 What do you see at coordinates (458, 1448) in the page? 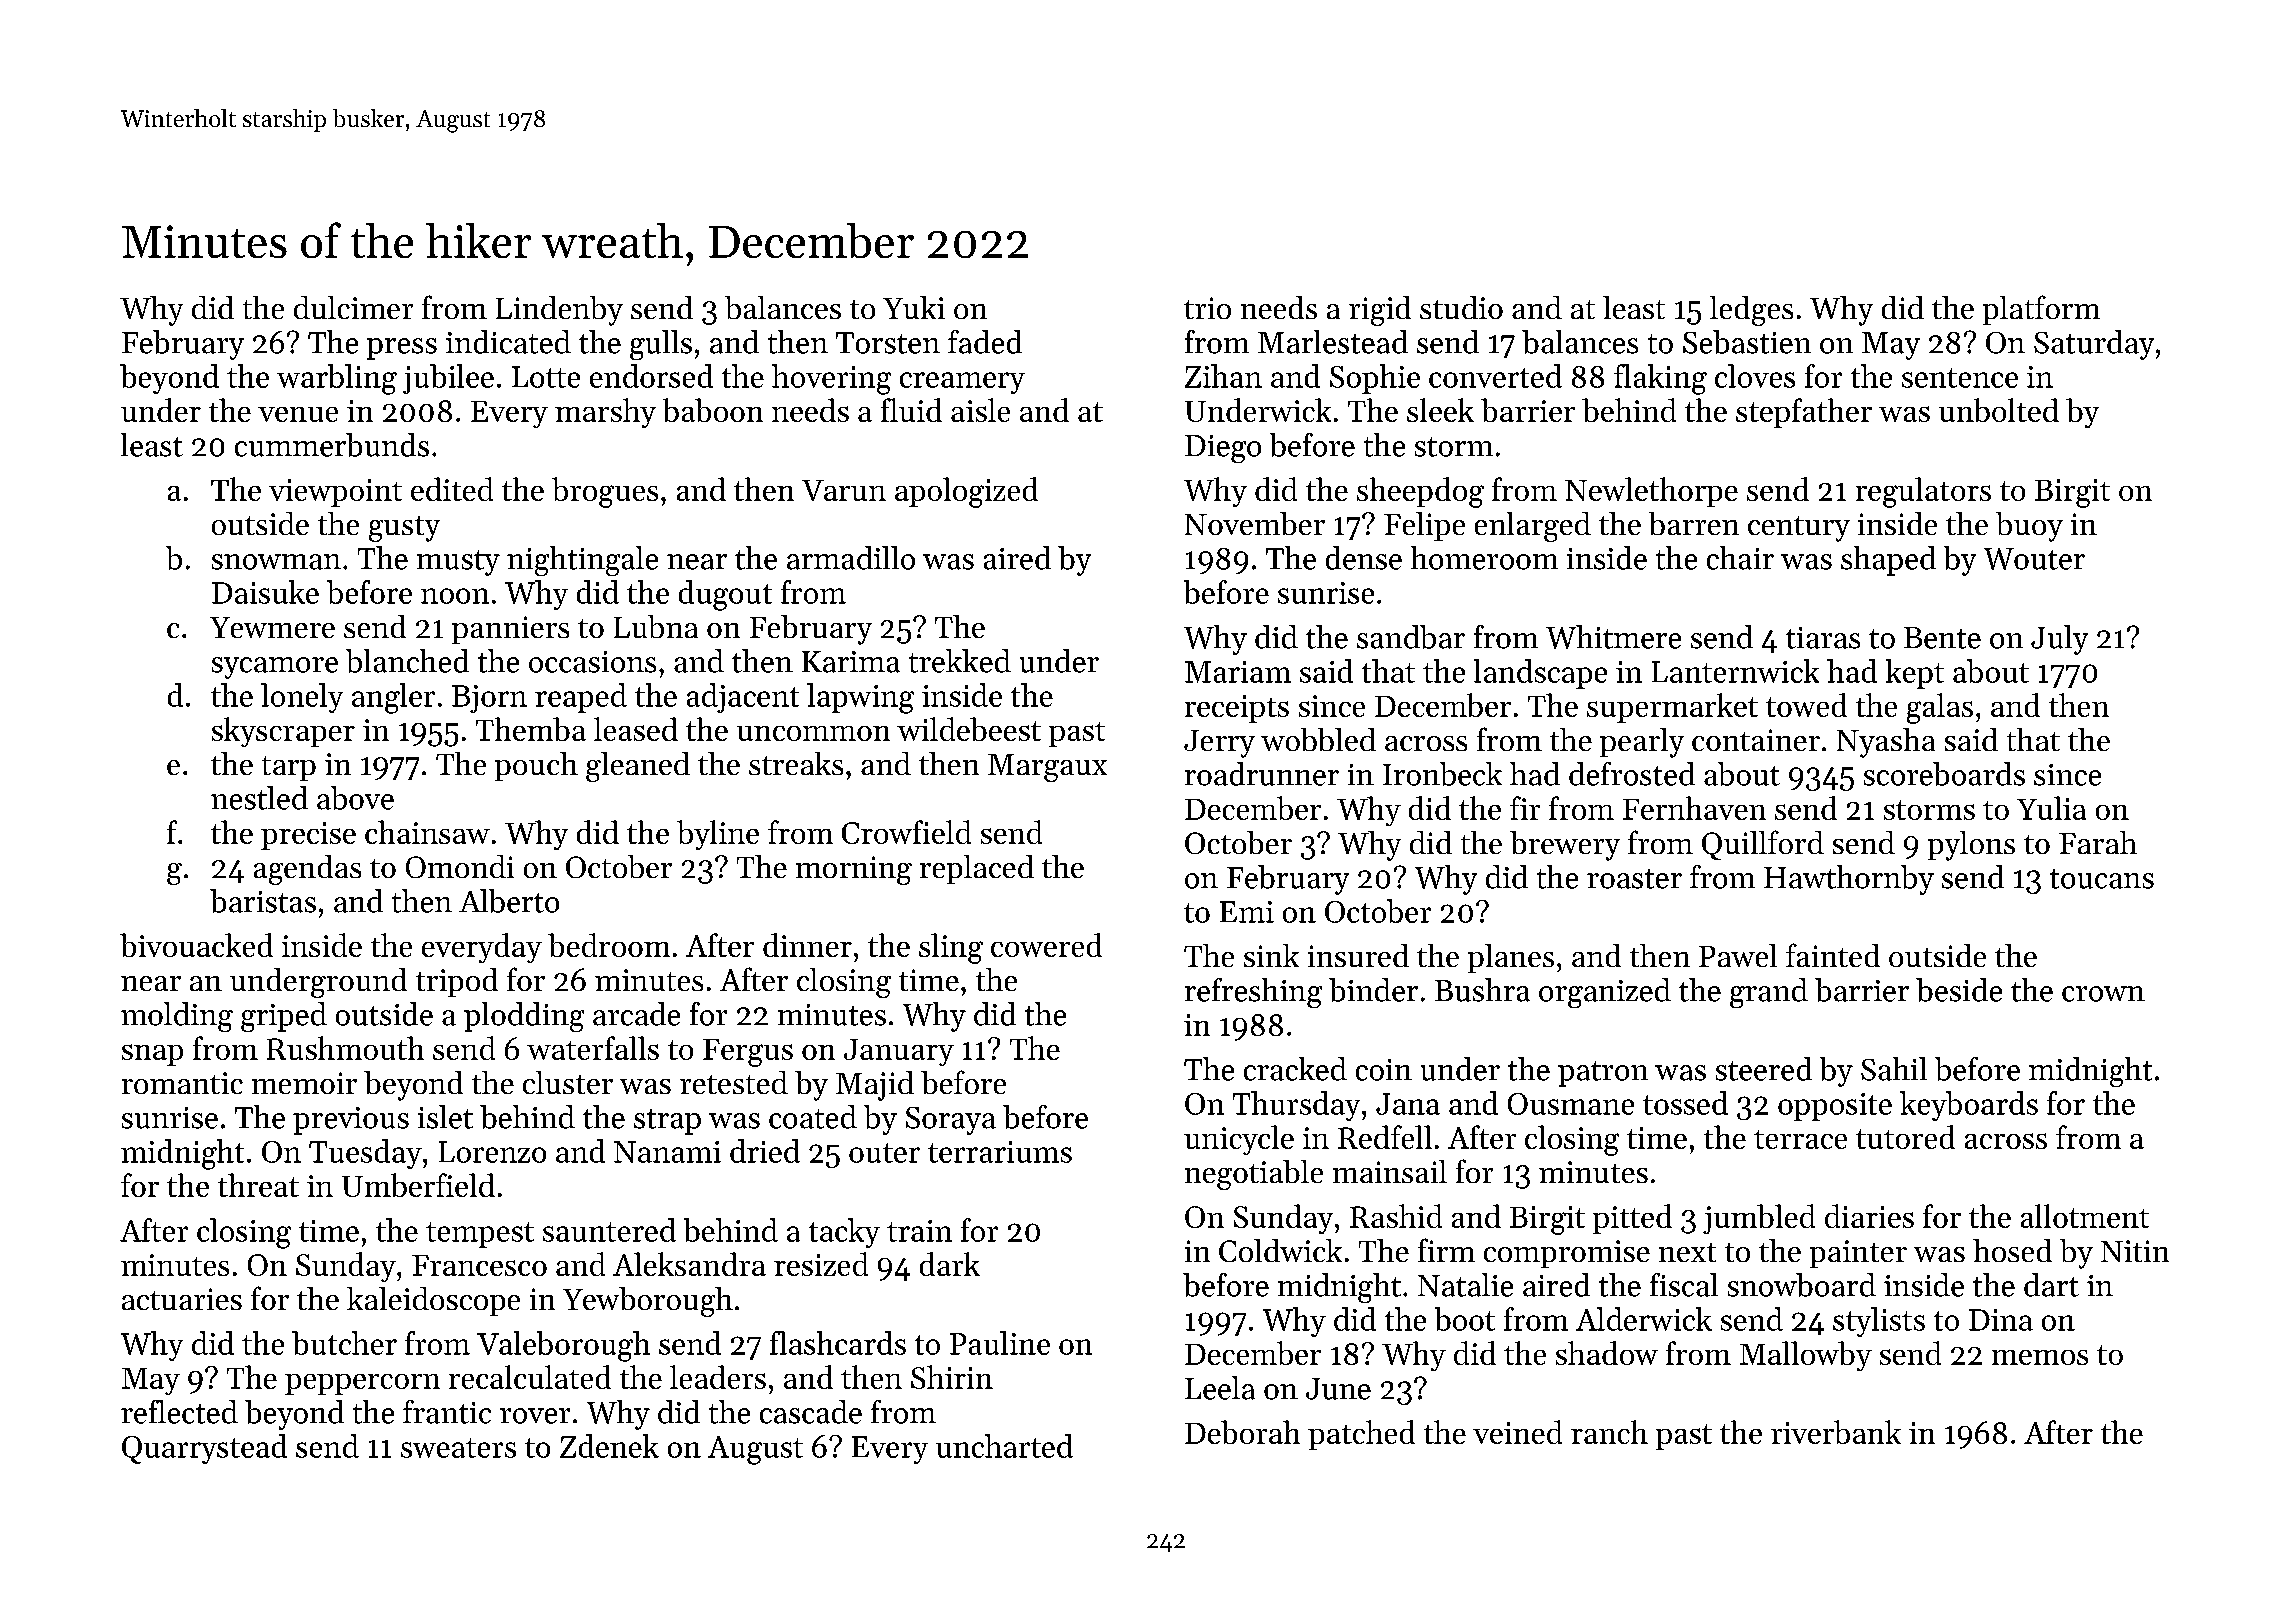
I see `sweaters` at bounding box center [458, 1448].
